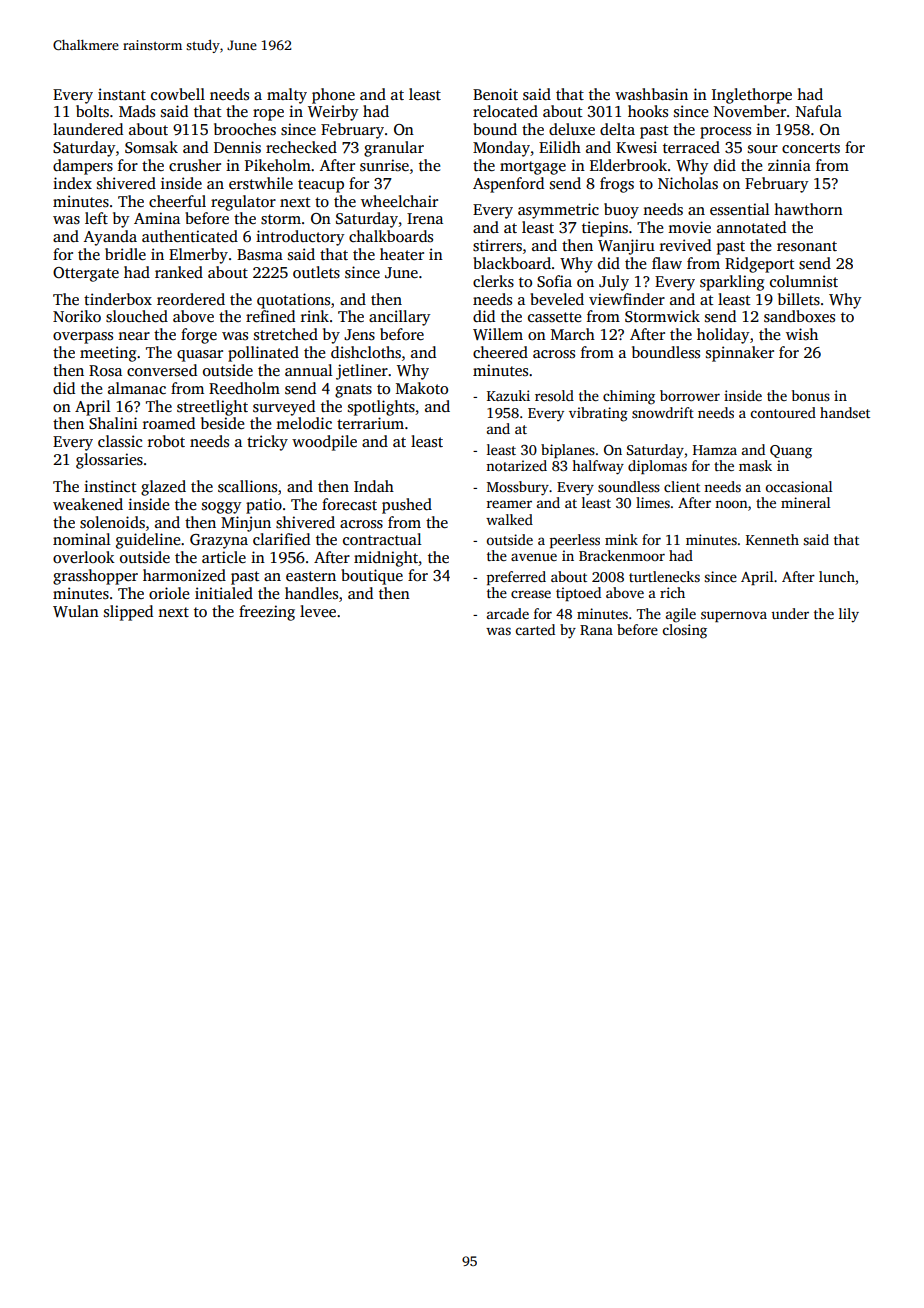  What do you see at coordinates (286, 334) in the screenshot?
I see `stretched` at bounding box center [286, 334].
